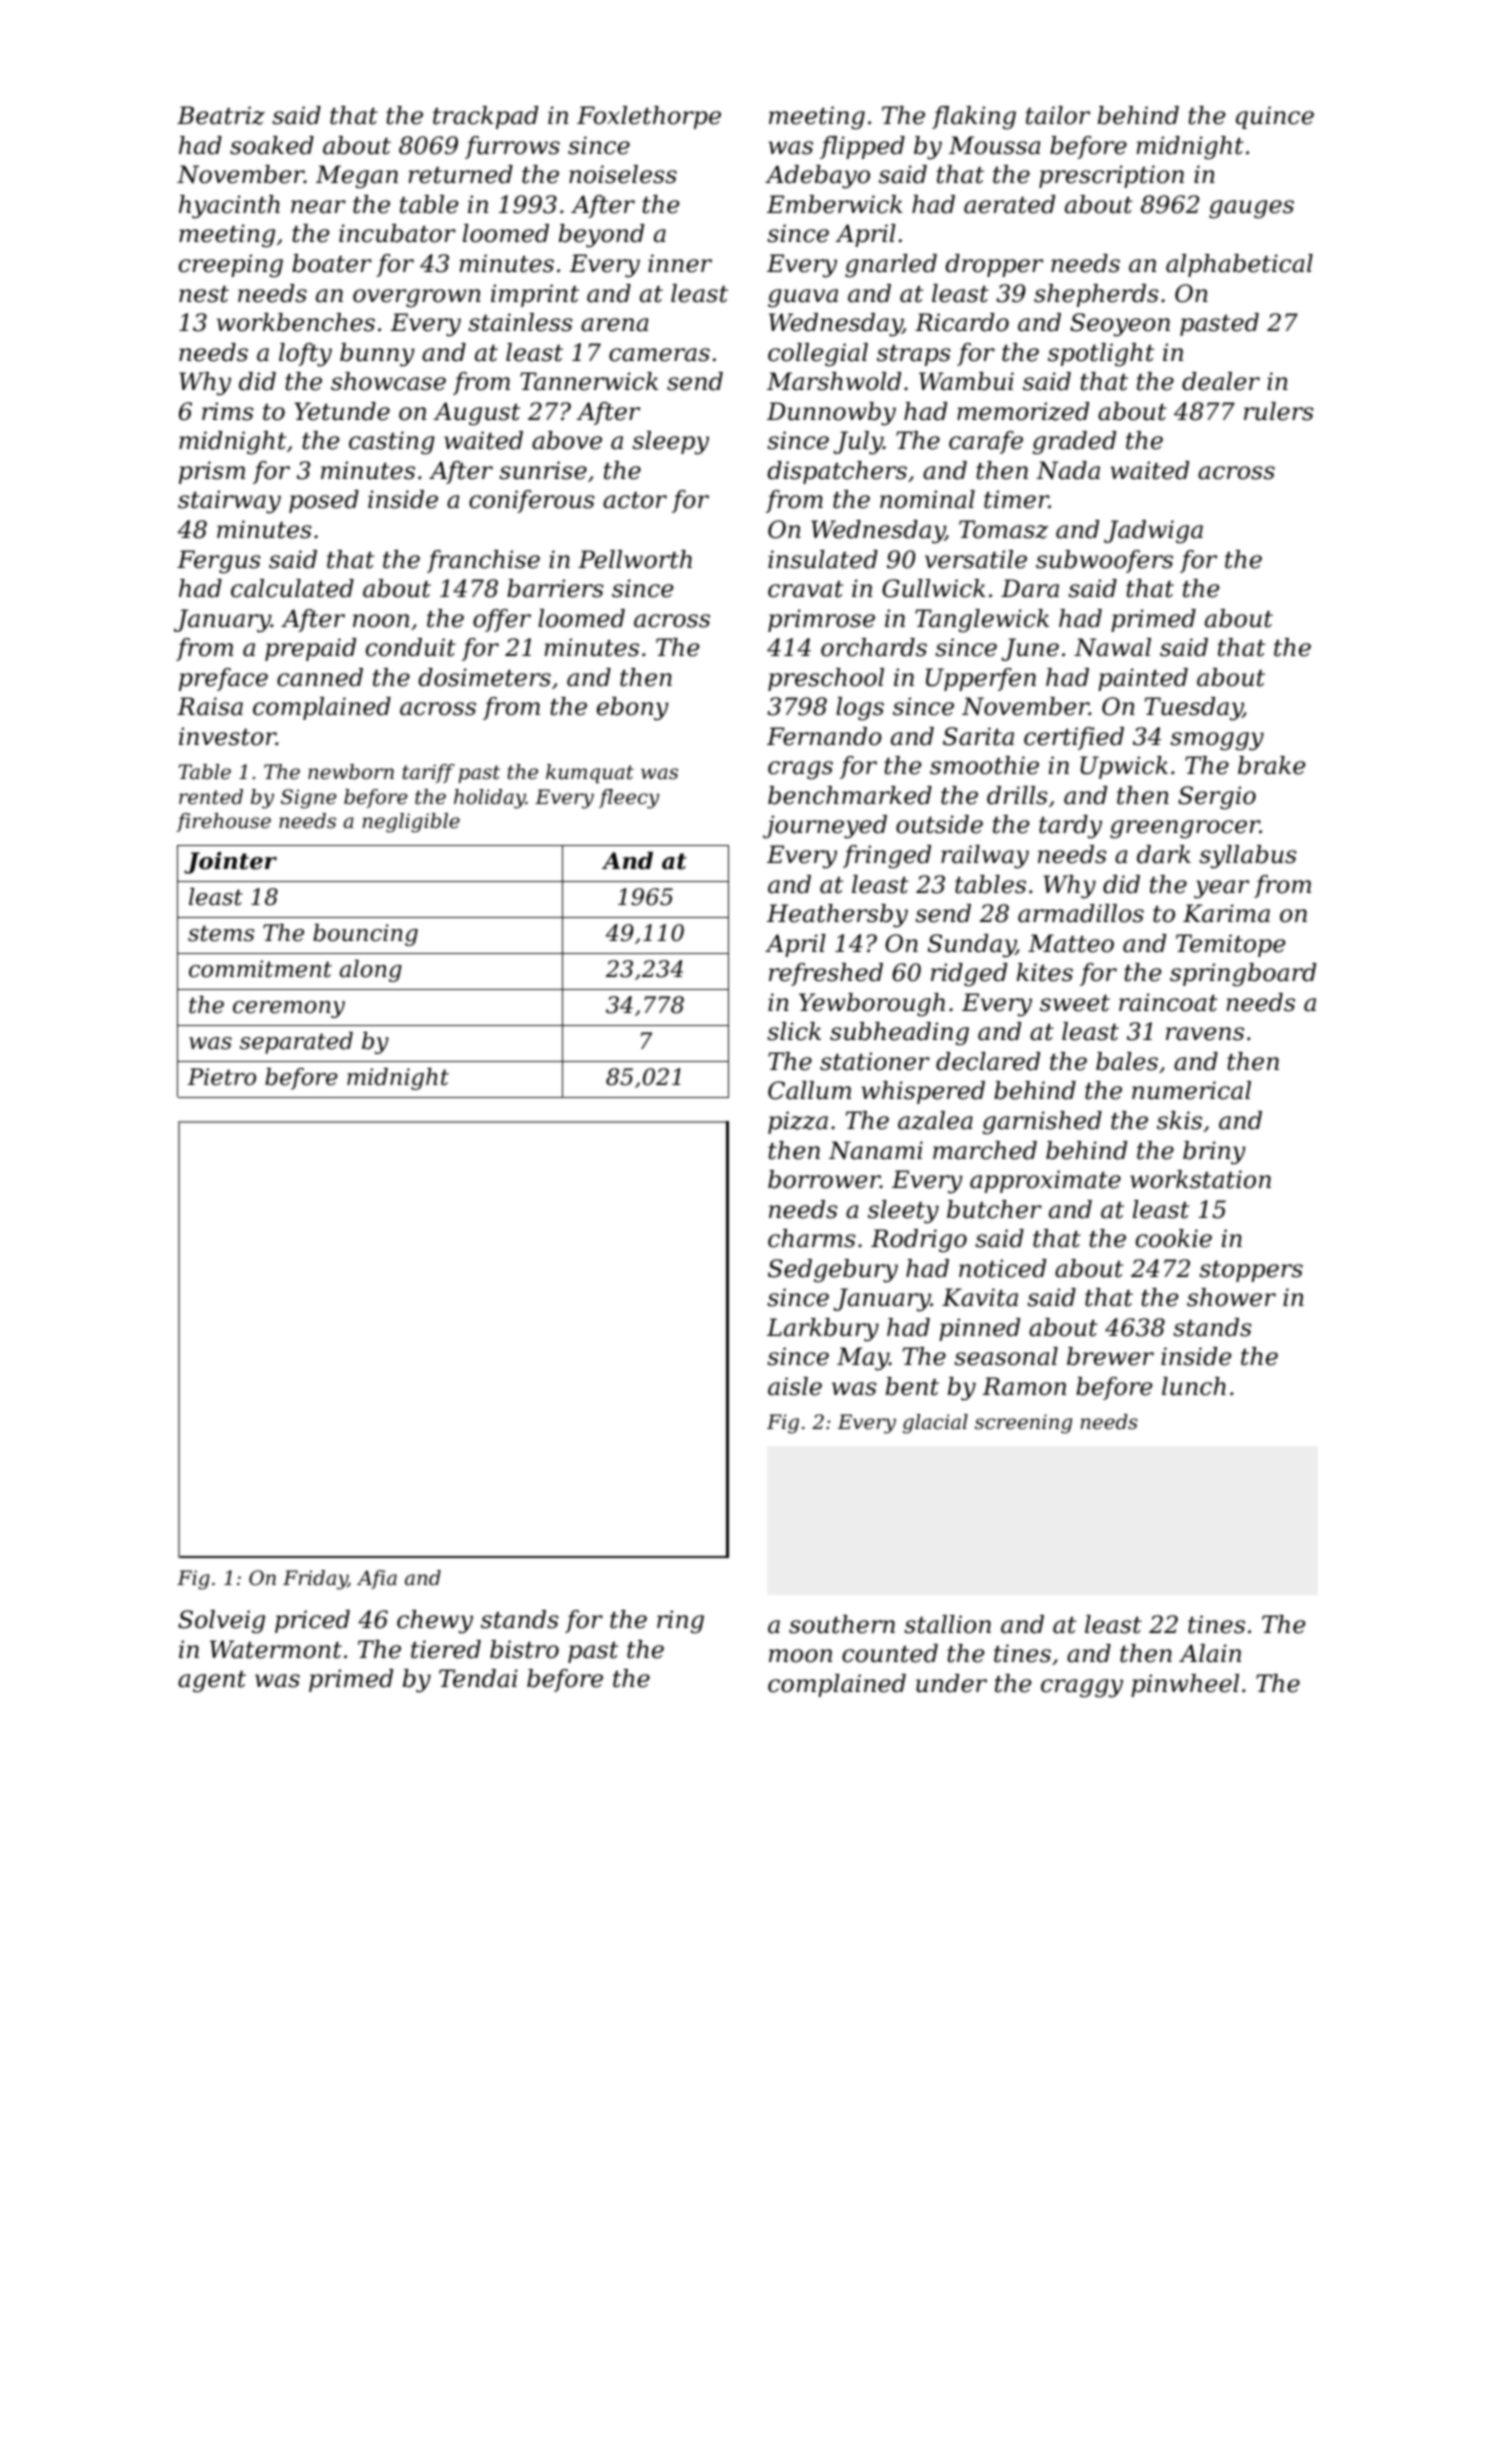  Describe the element at coordinates (1058, 115) in the document. I see `tailor` at that location.
